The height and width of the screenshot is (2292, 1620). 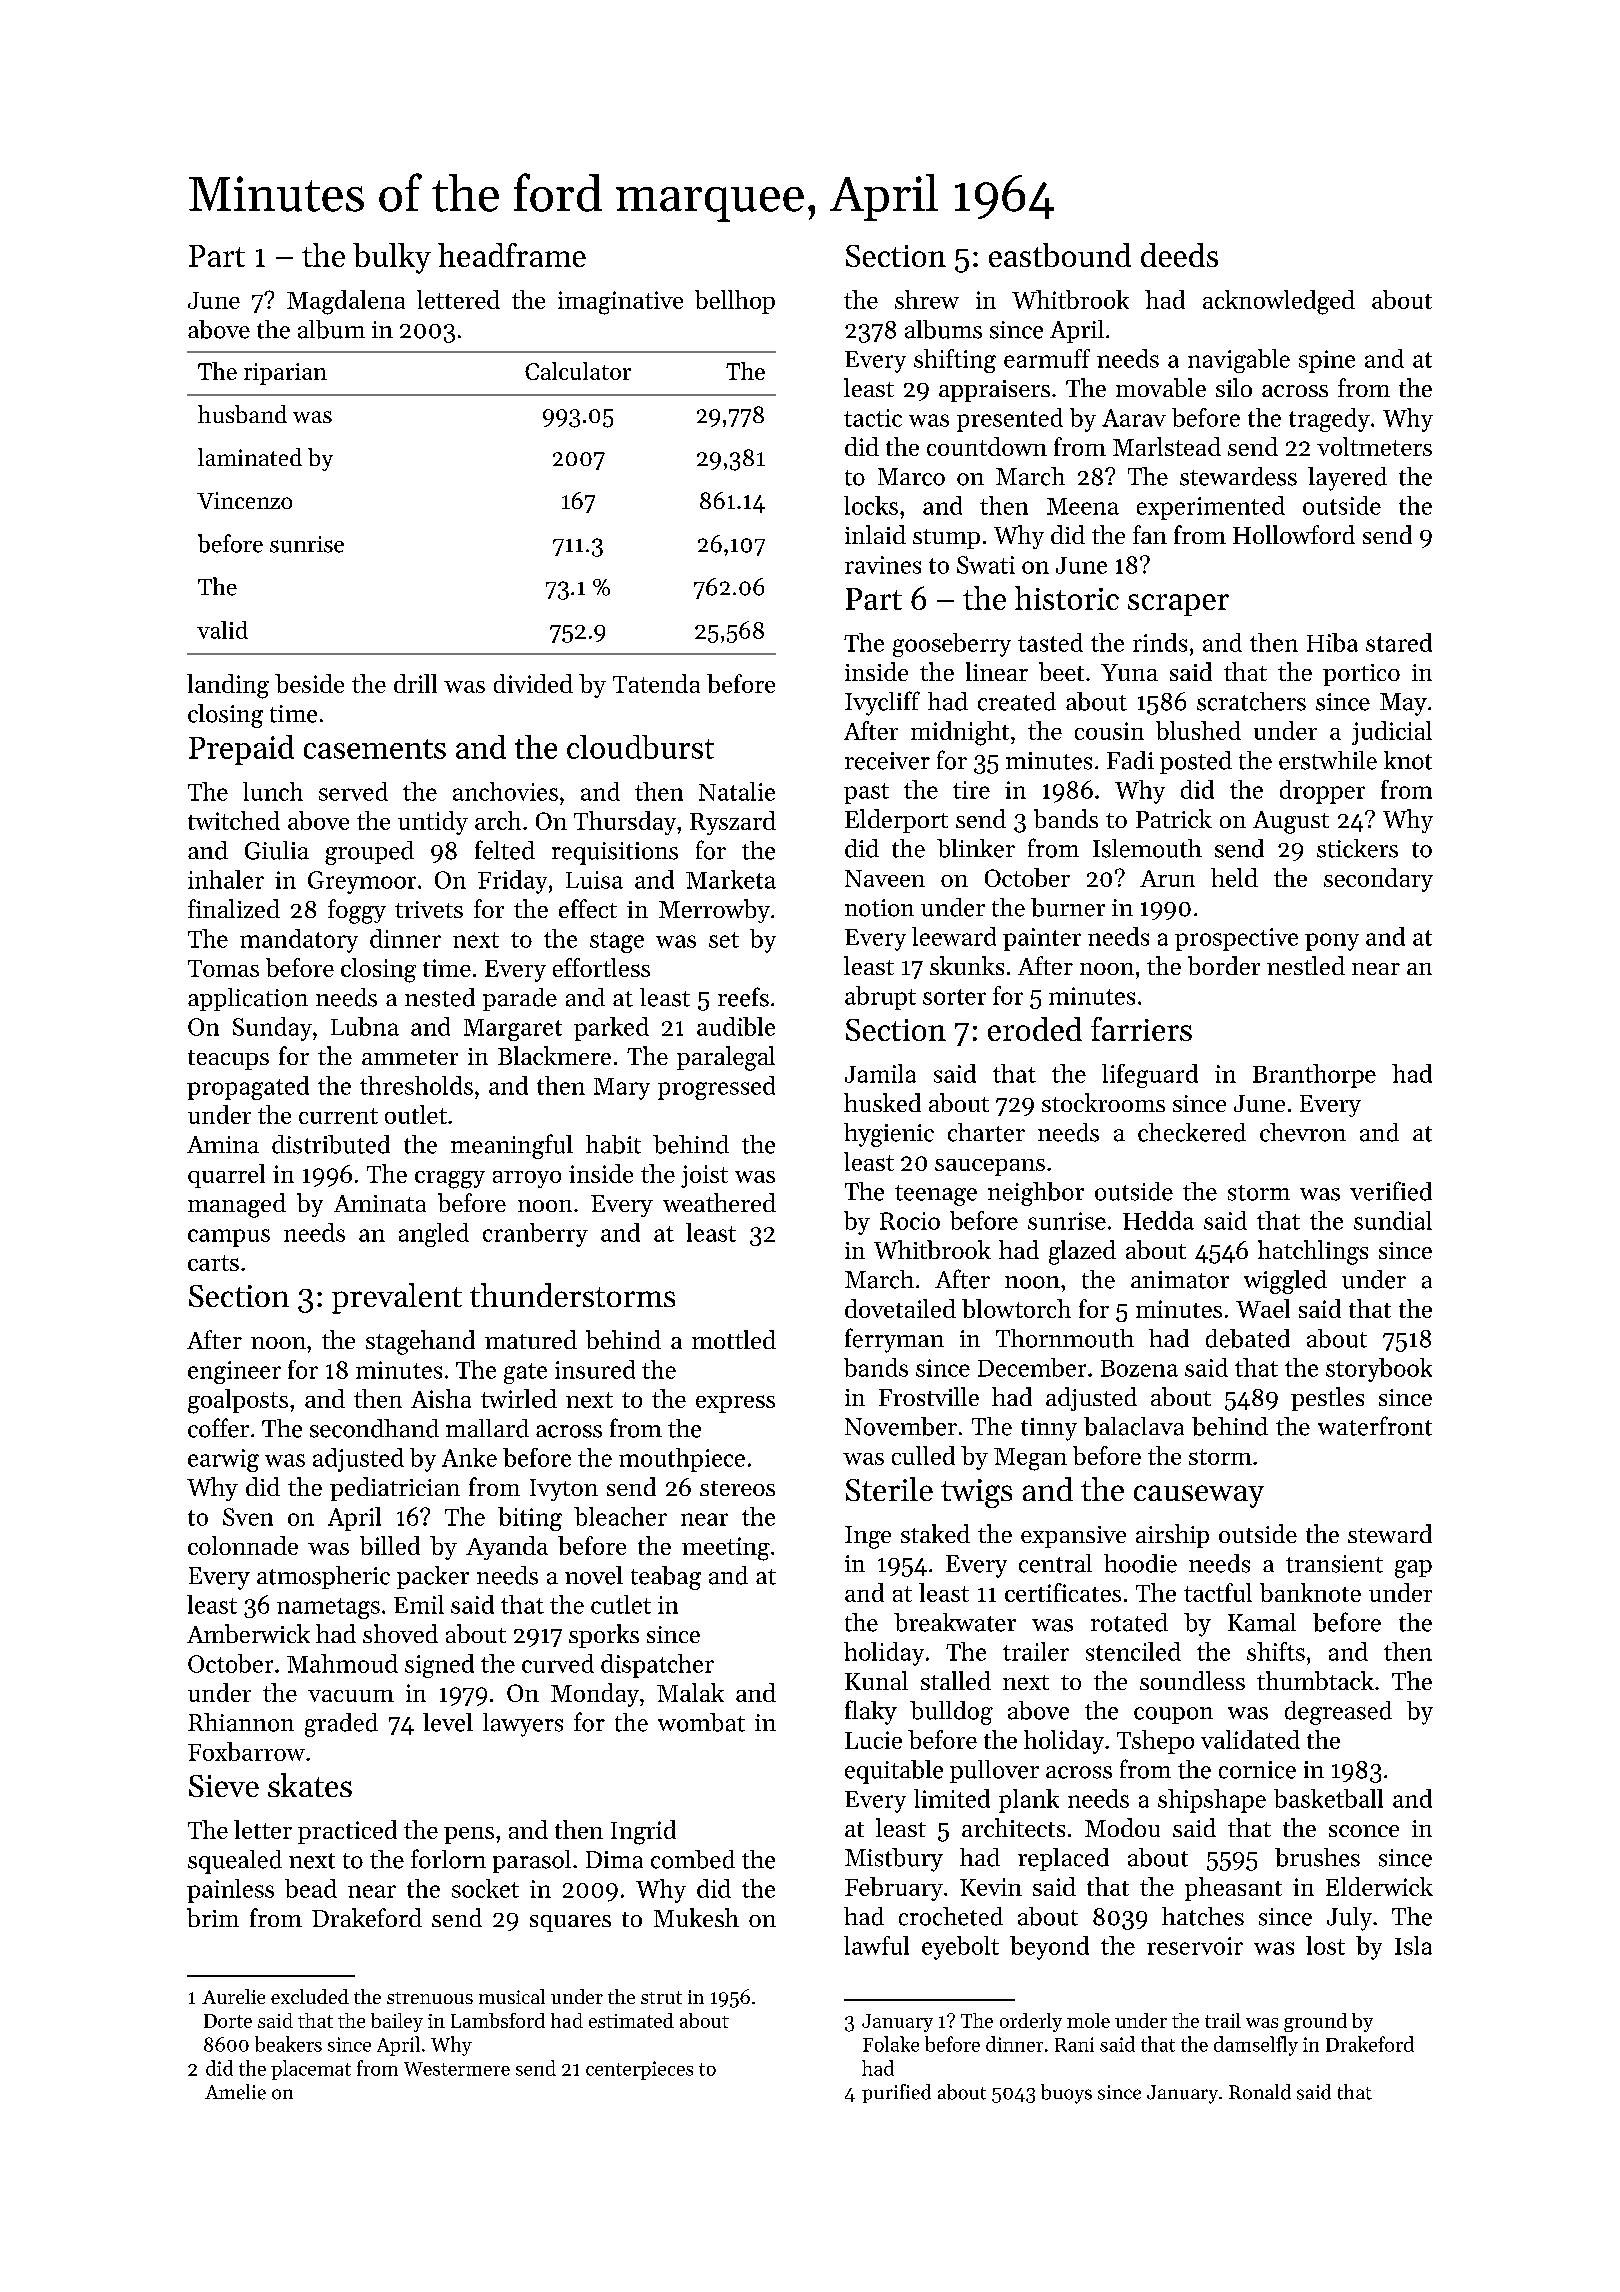 What do you see at coordinates (223, 968) in the screenshot?
I see `Tomas` at bounding box center [223, 968].
